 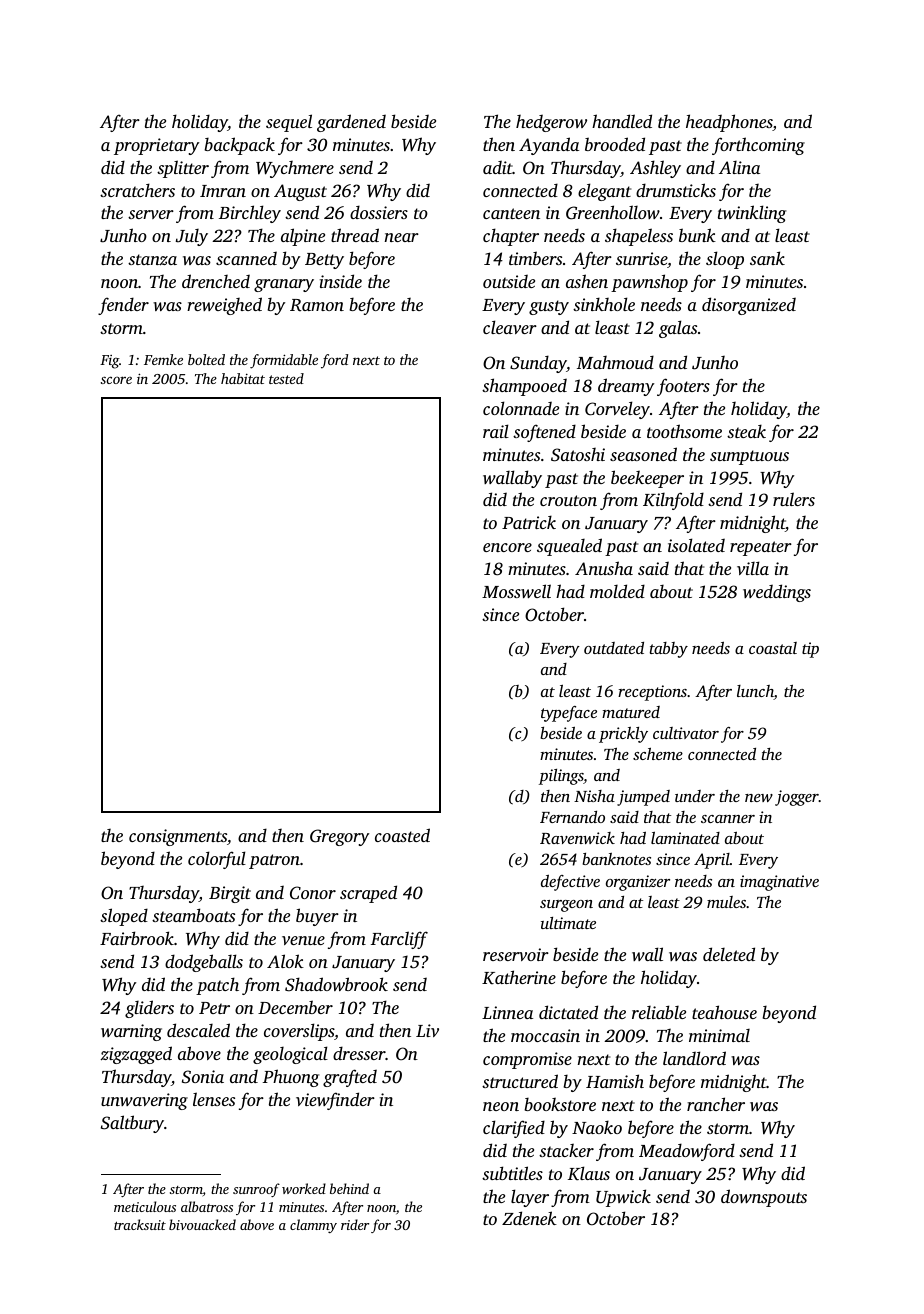 I want to click on landlord, so click(x=694, y=1058).
